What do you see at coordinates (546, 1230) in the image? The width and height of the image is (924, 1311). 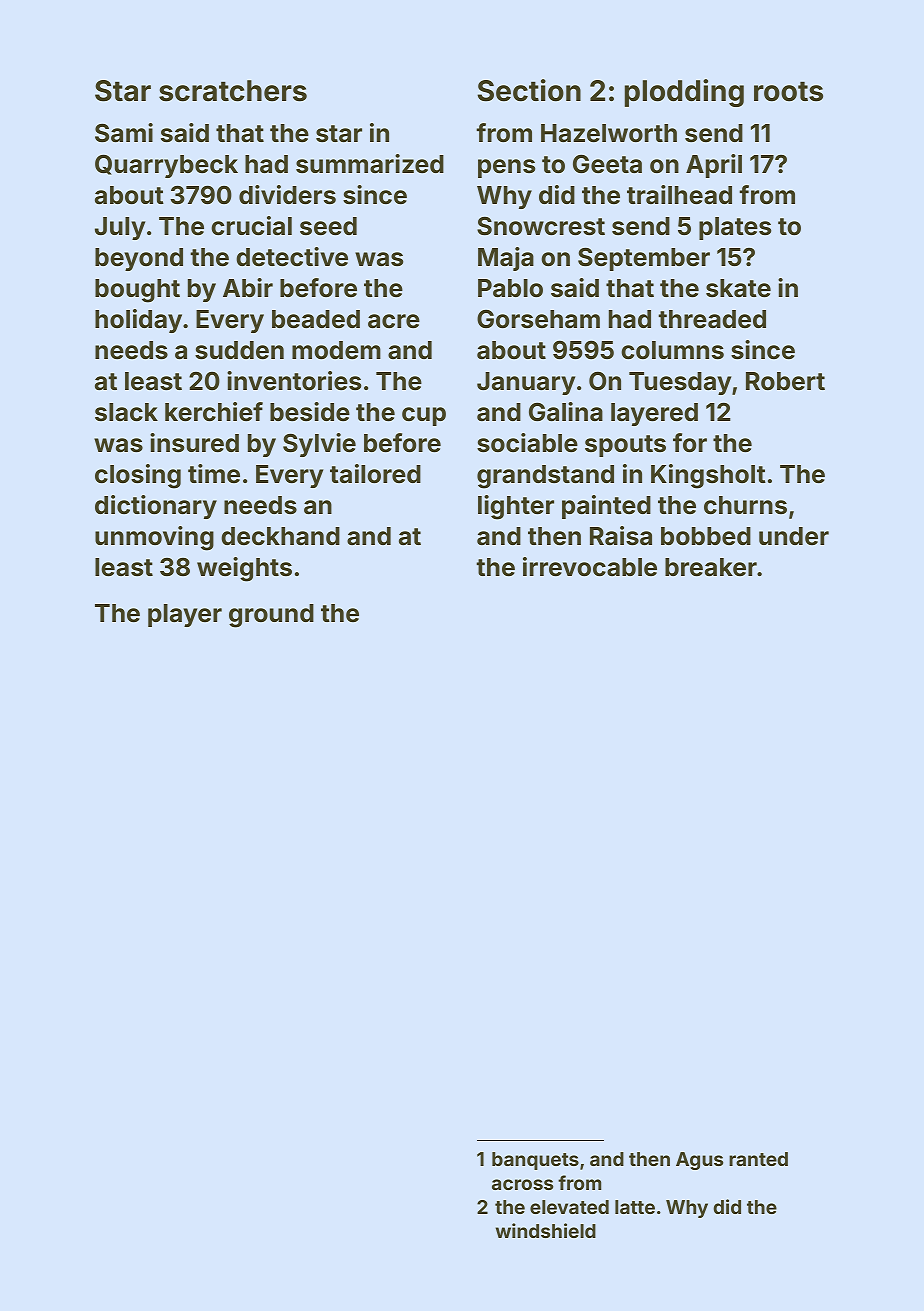 I see `windshield` at bounding box center [546, 1230].
